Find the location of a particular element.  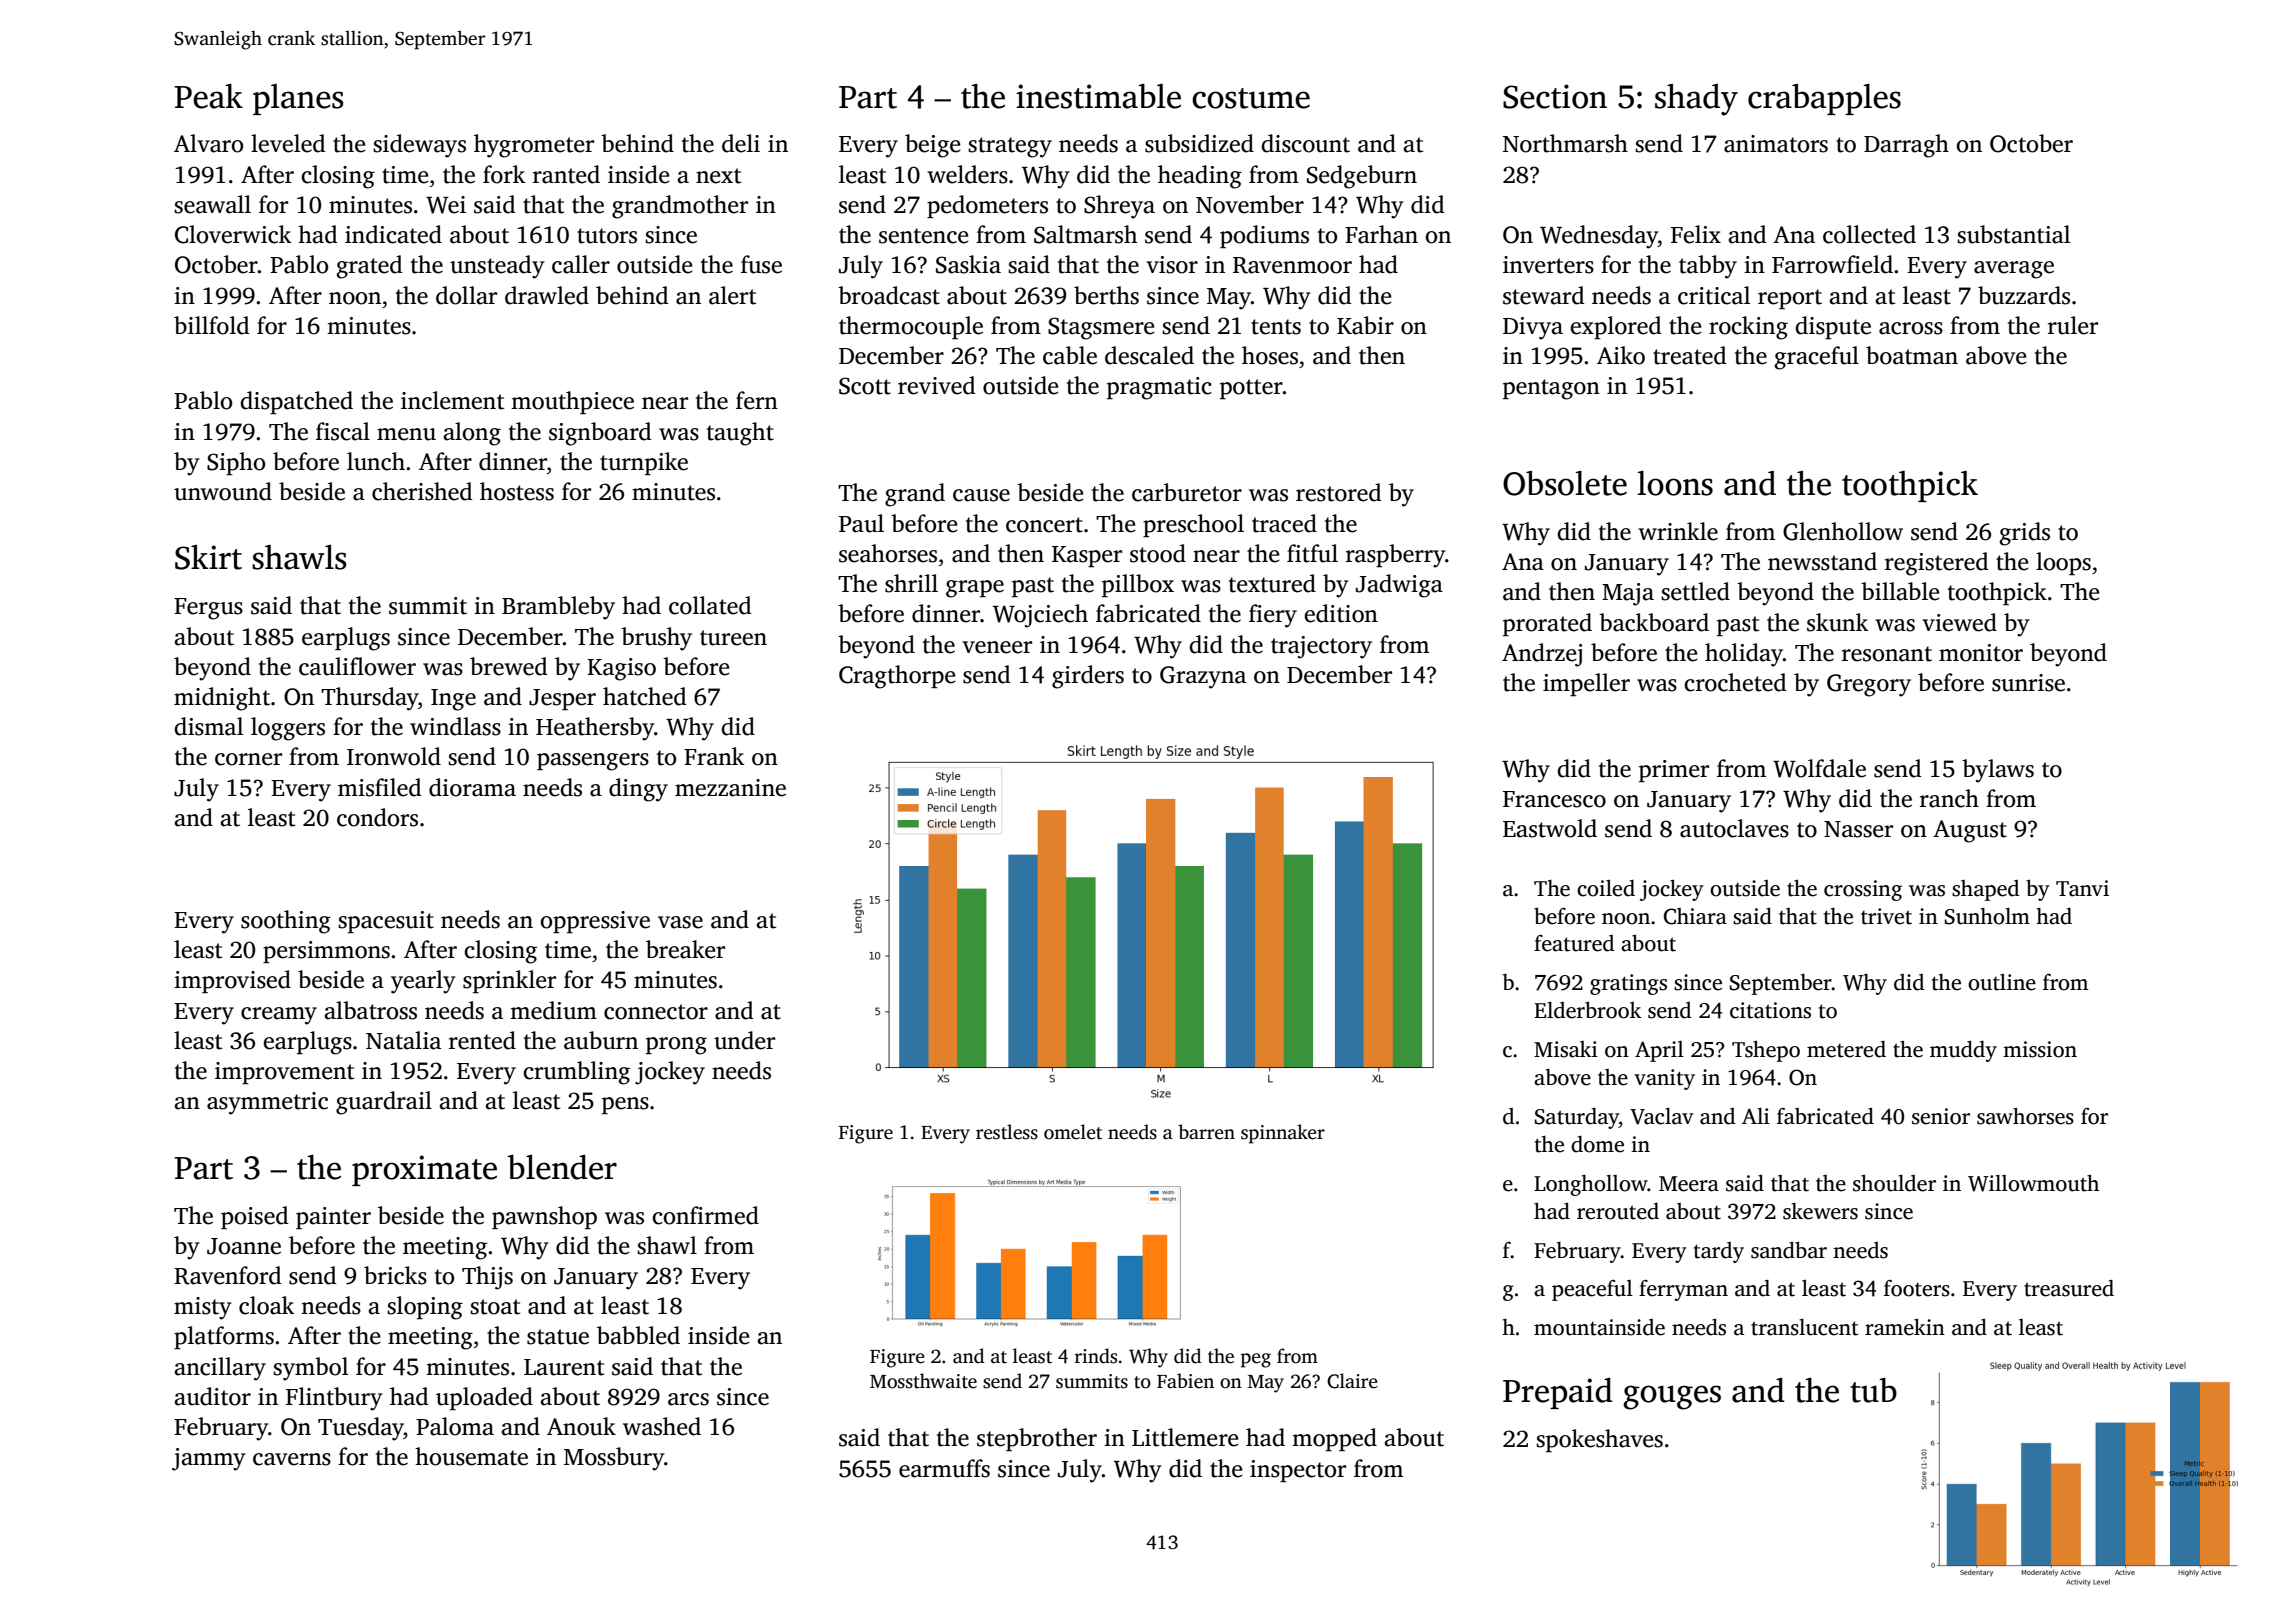

tureen is located at coordinates (733, 638).
